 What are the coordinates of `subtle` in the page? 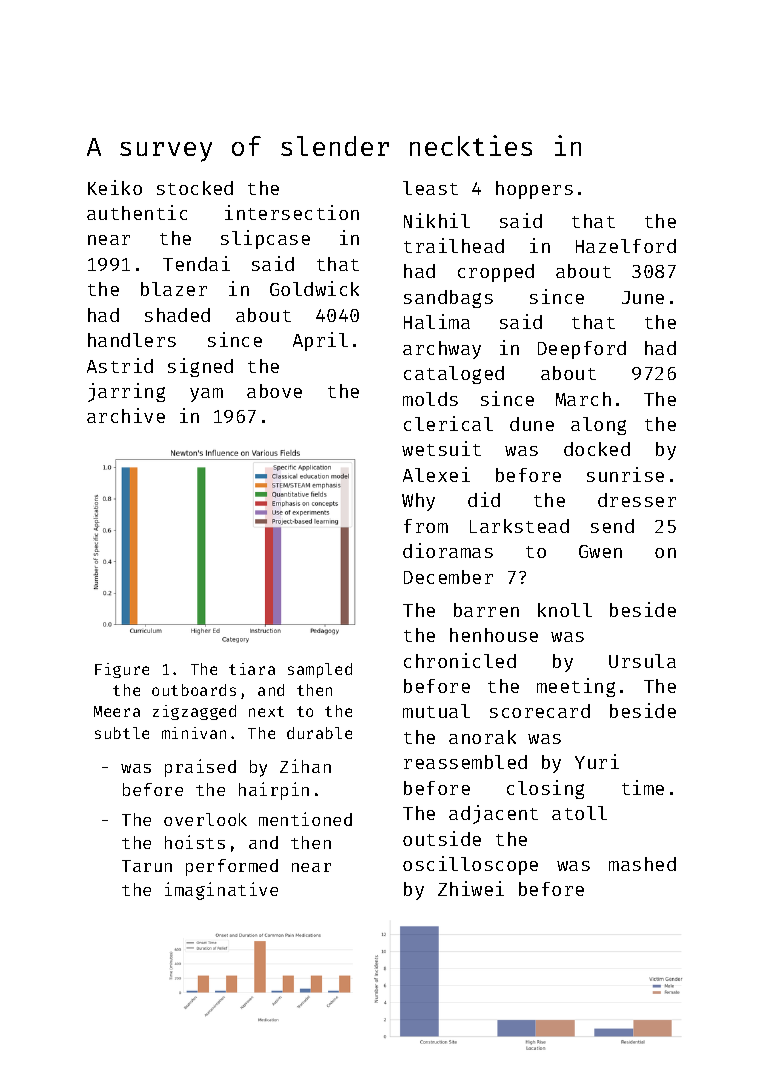 It's located at (122, 733).
